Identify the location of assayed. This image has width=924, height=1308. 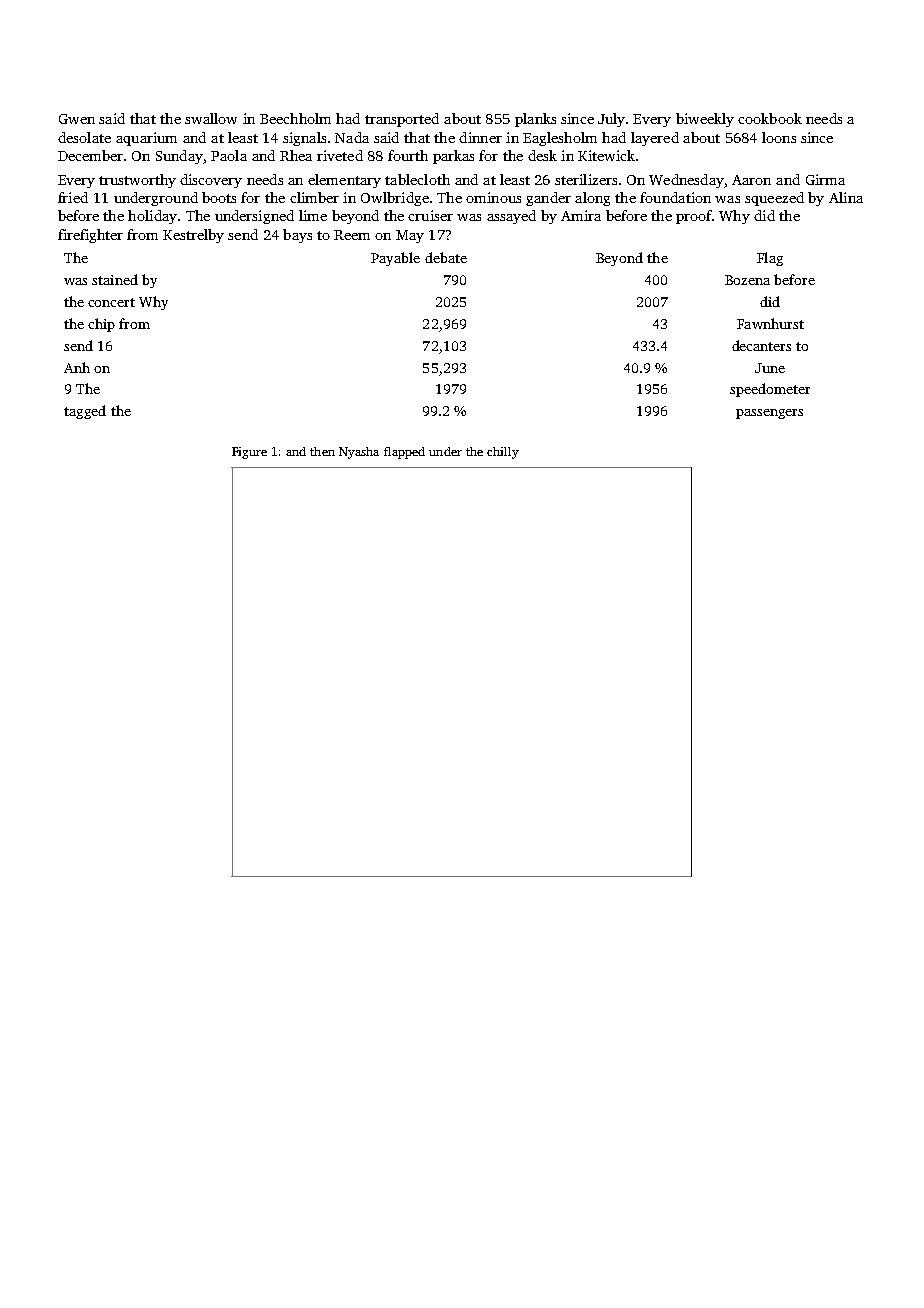
(511, 217).
